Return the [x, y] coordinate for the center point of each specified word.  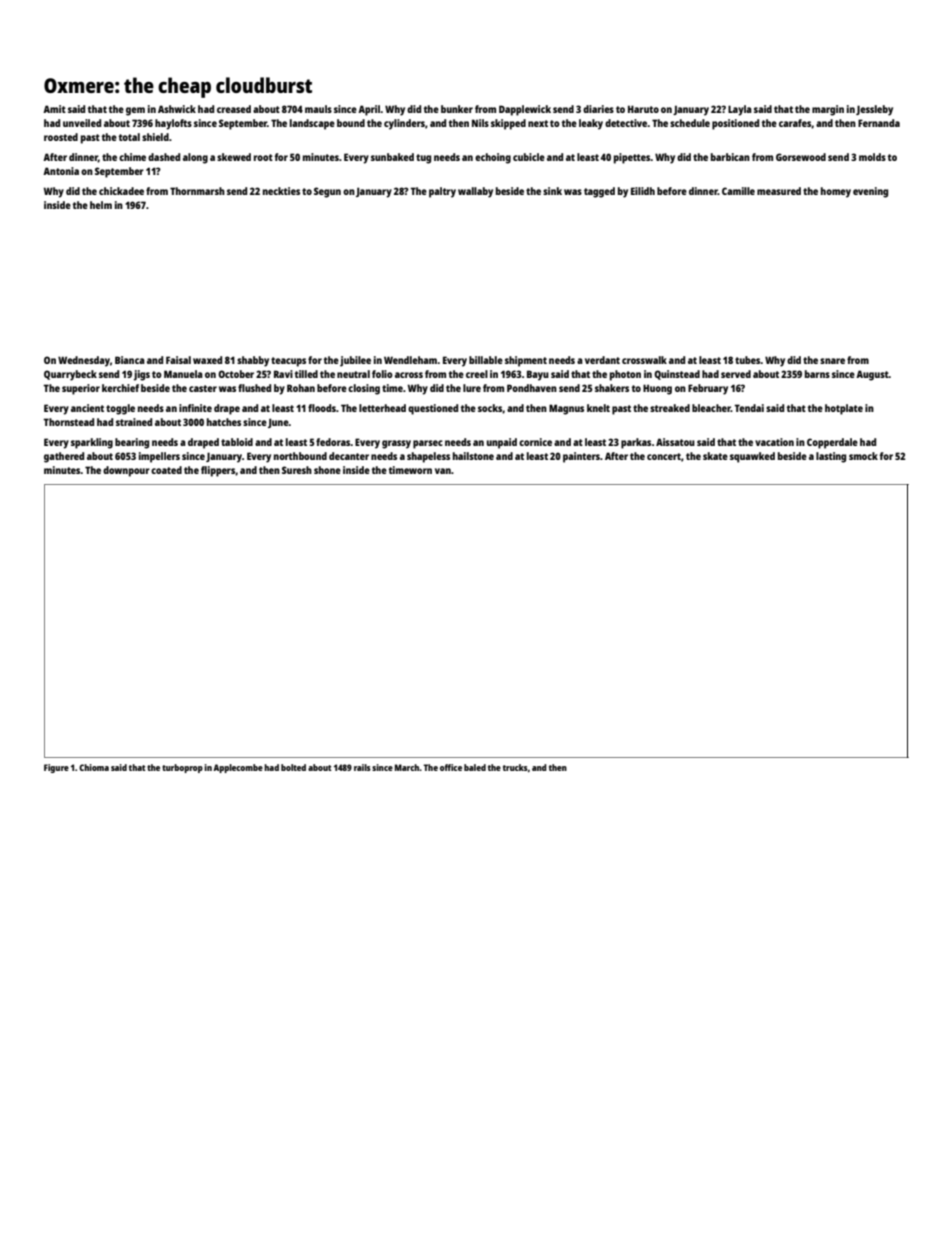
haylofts [173, 124]
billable [486, 360]
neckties [281, 191]
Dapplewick [525, 110]
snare [832, 361]
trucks [515, 767]
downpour [126, 471]
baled [475, 767]
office [451, 767]
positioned [735, 124]
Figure [56, 768]
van [443, 471]
